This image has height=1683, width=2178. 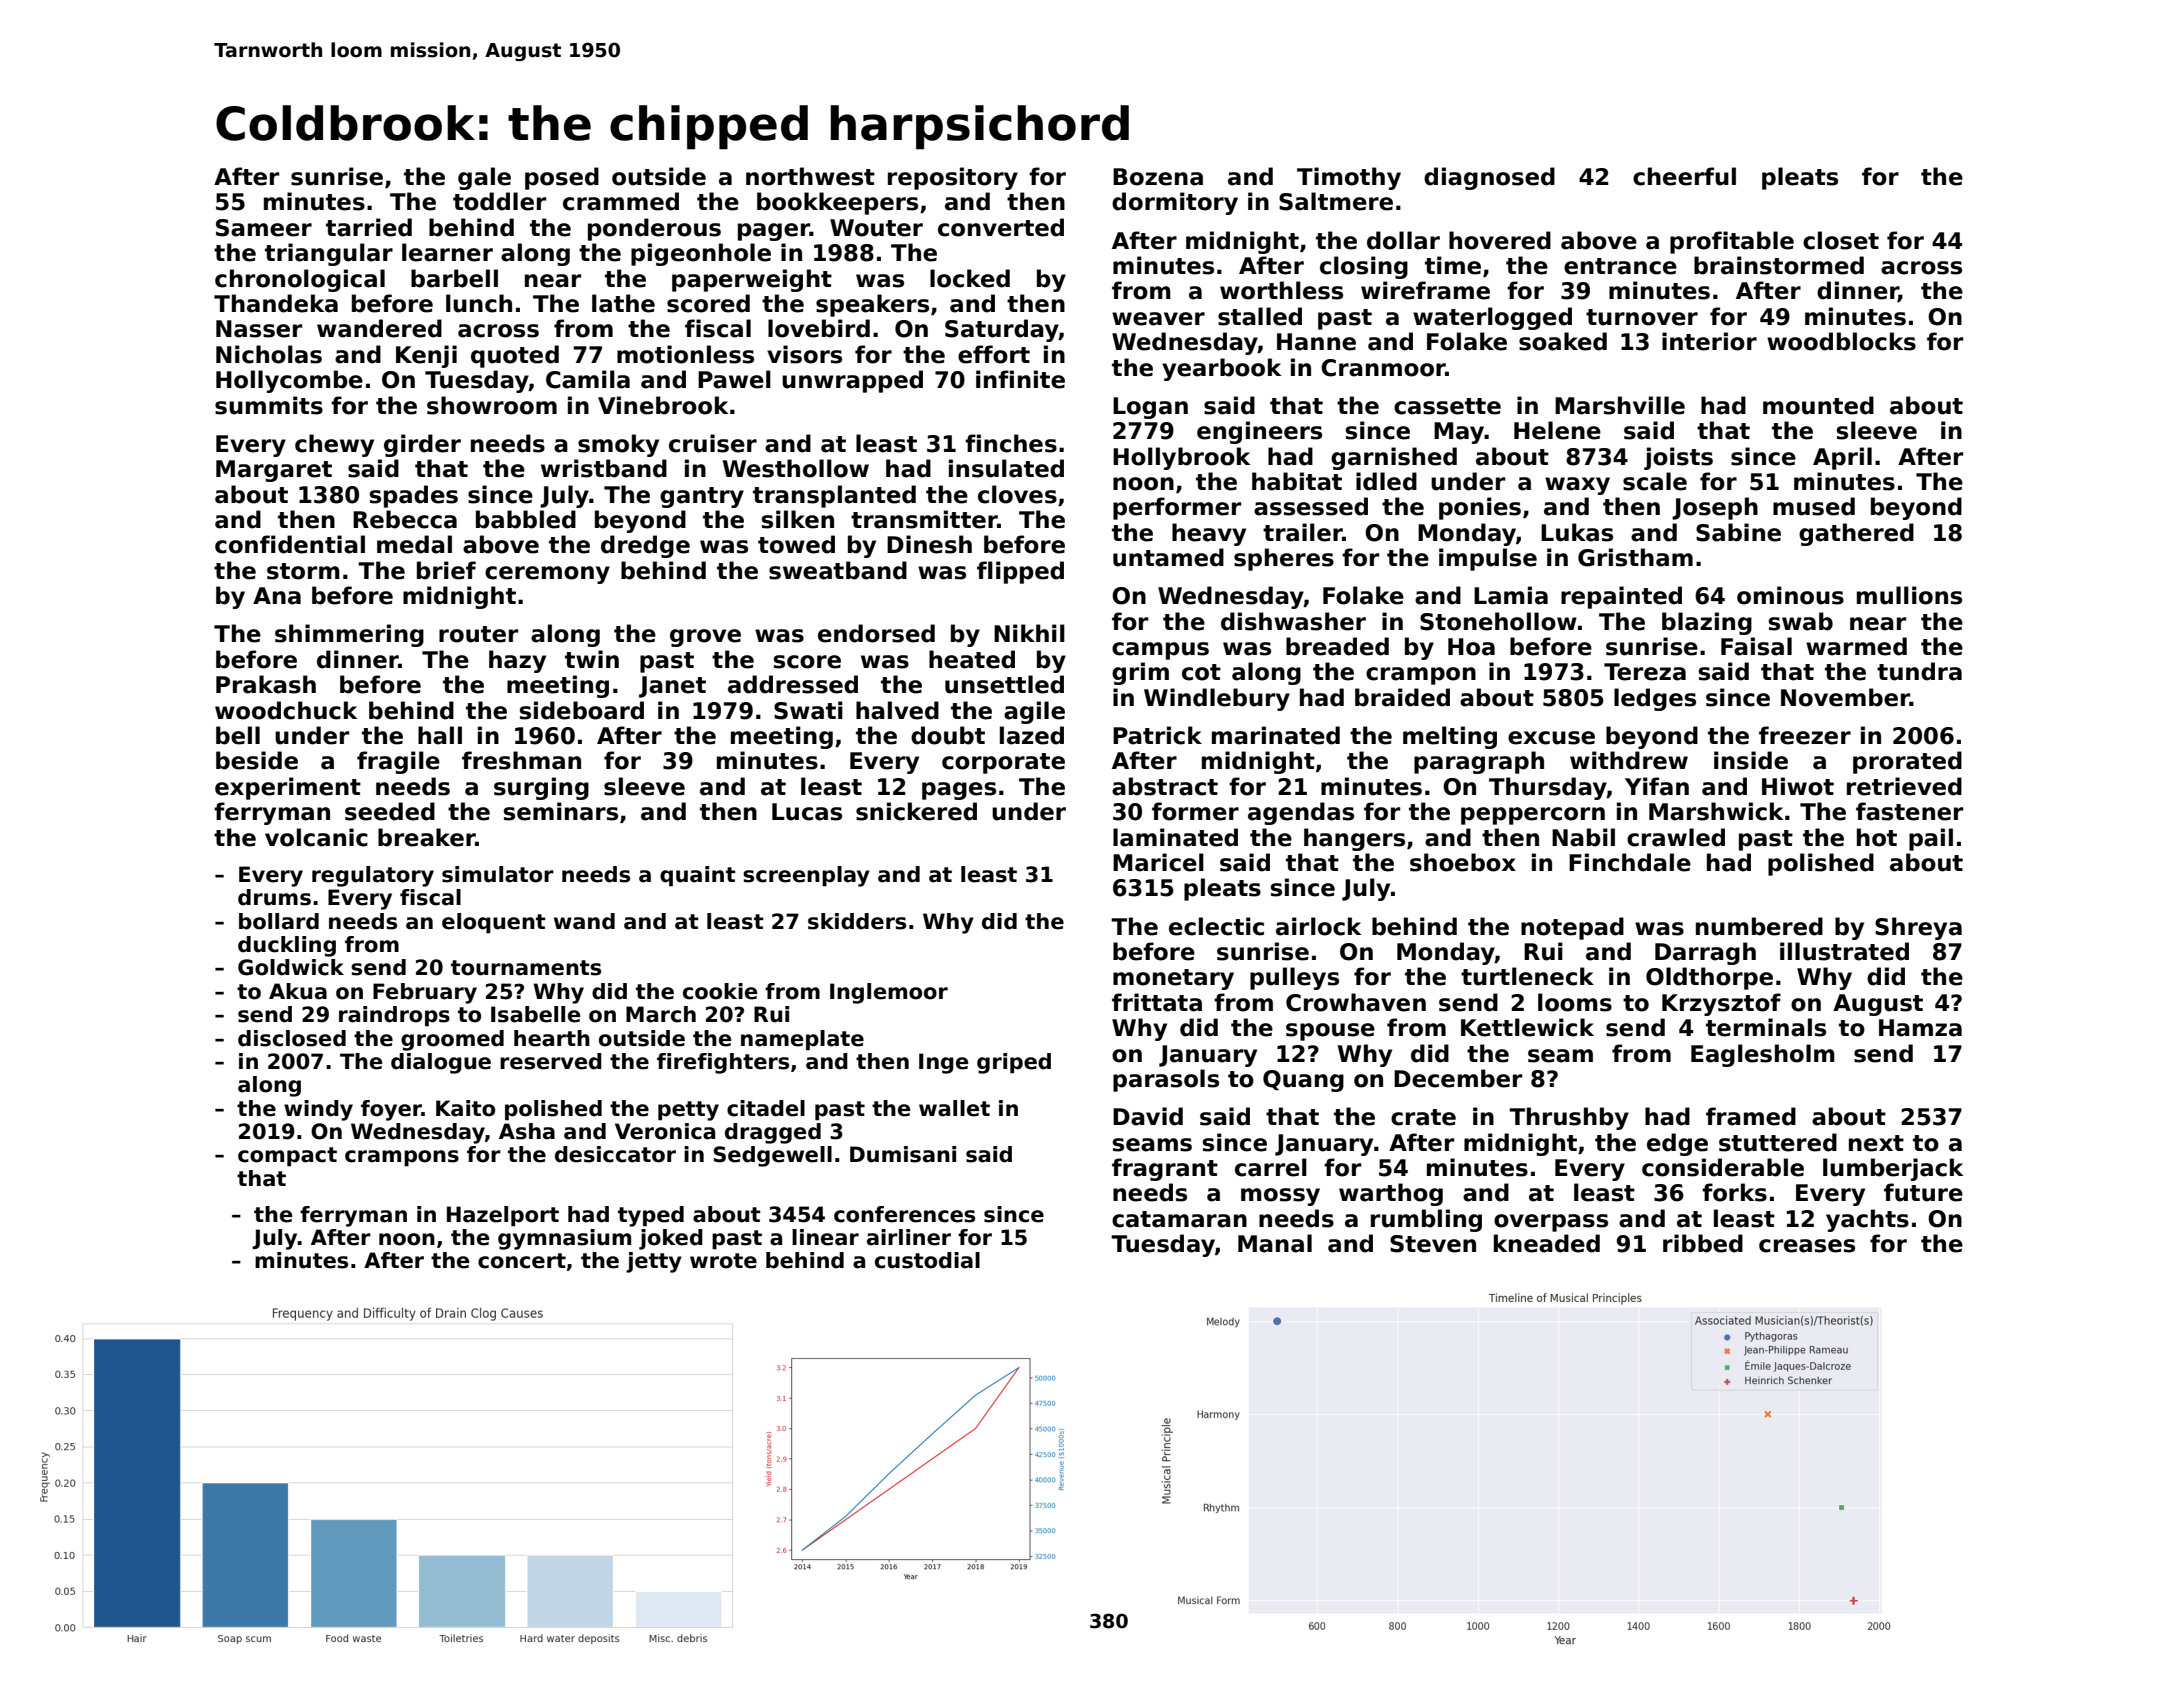 What do you see at coordinates (654, 229) in the image?
I see `ponderous` at bounding box center [654, 229].
